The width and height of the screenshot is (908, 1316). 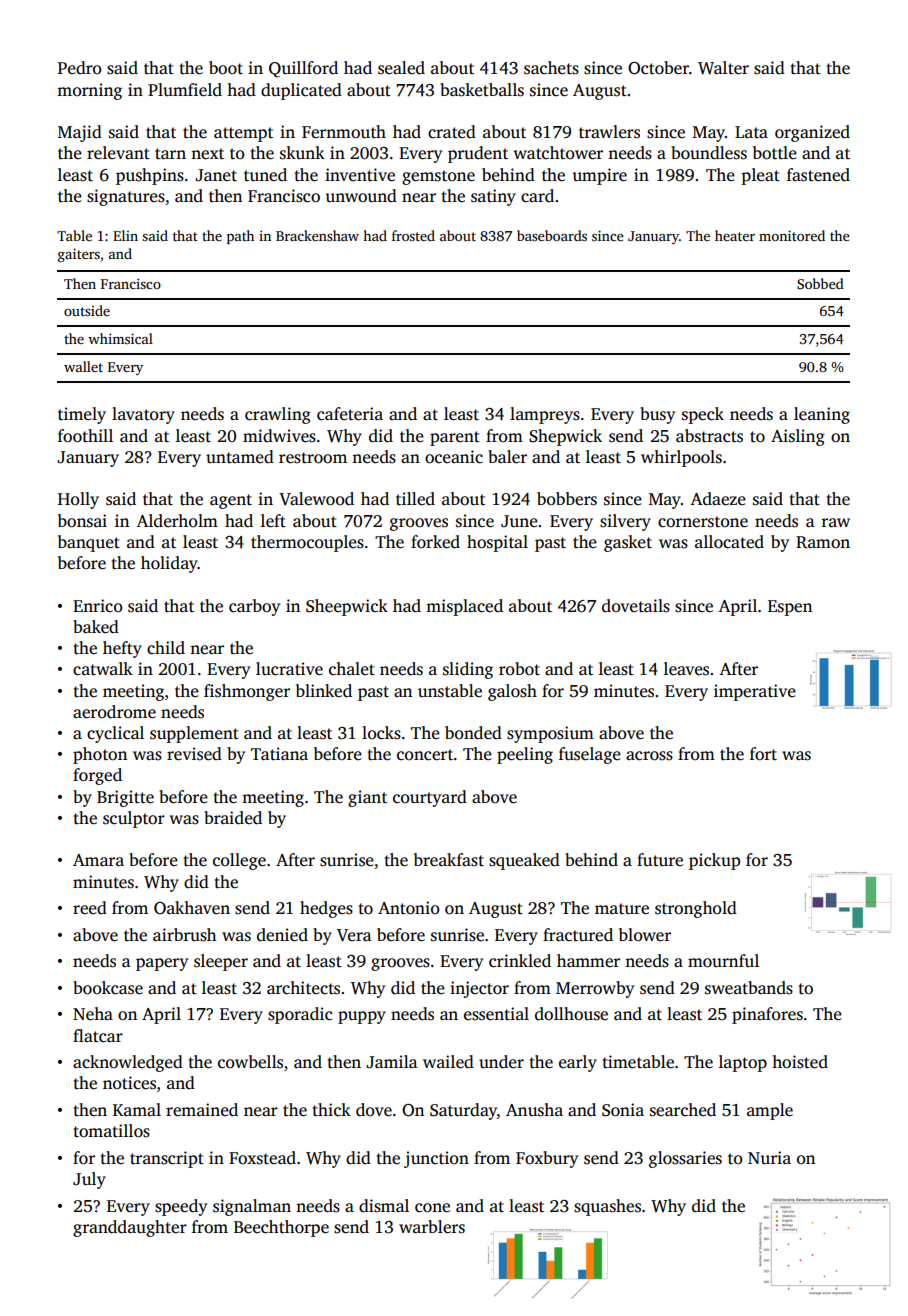 What do you see at coordinates (250, 1062) in the screenshot?
I see `cowbells` at bounding box center [250, 1062].
